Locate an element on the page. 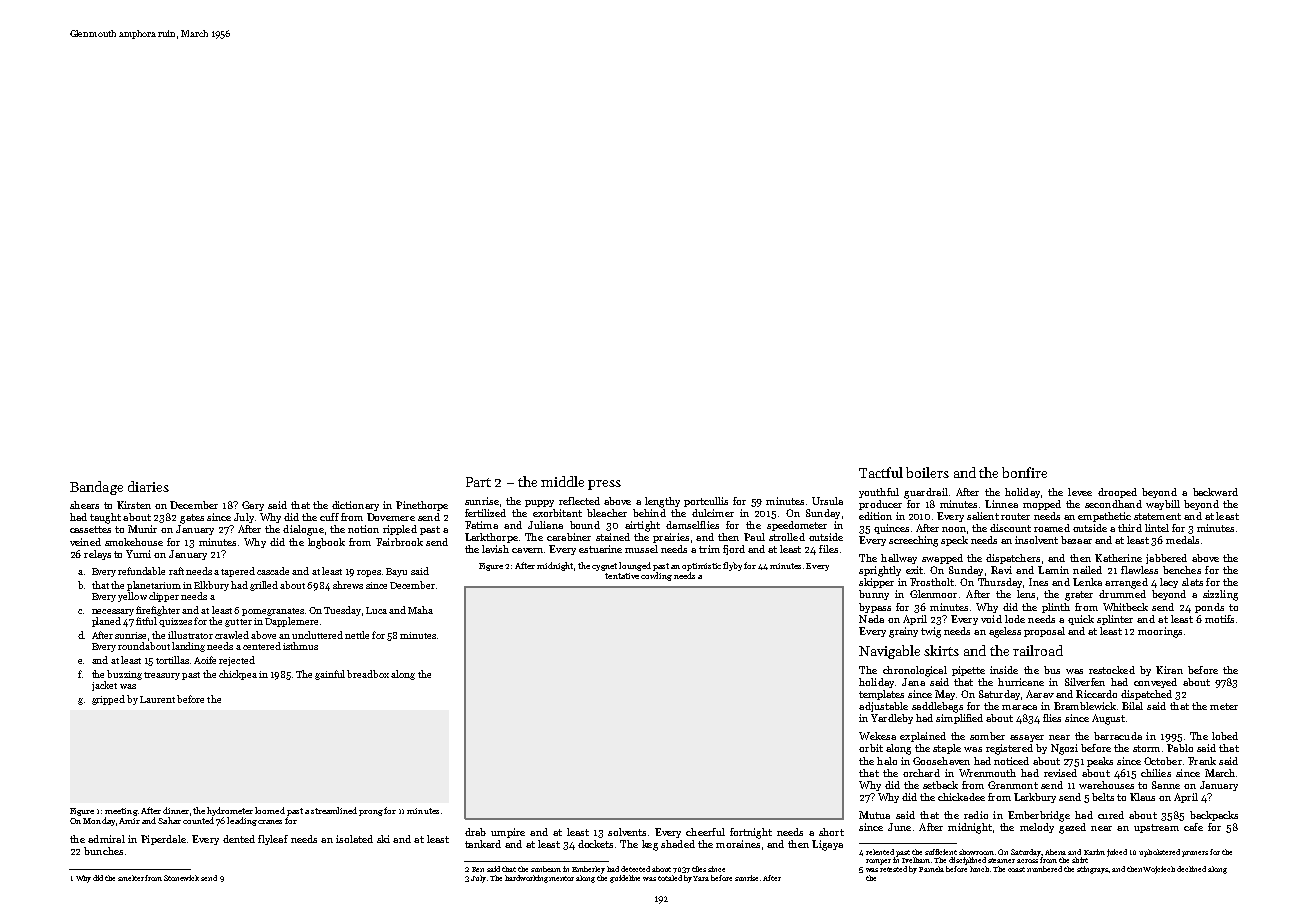  assayer is located at coordinates (1027, 738).
